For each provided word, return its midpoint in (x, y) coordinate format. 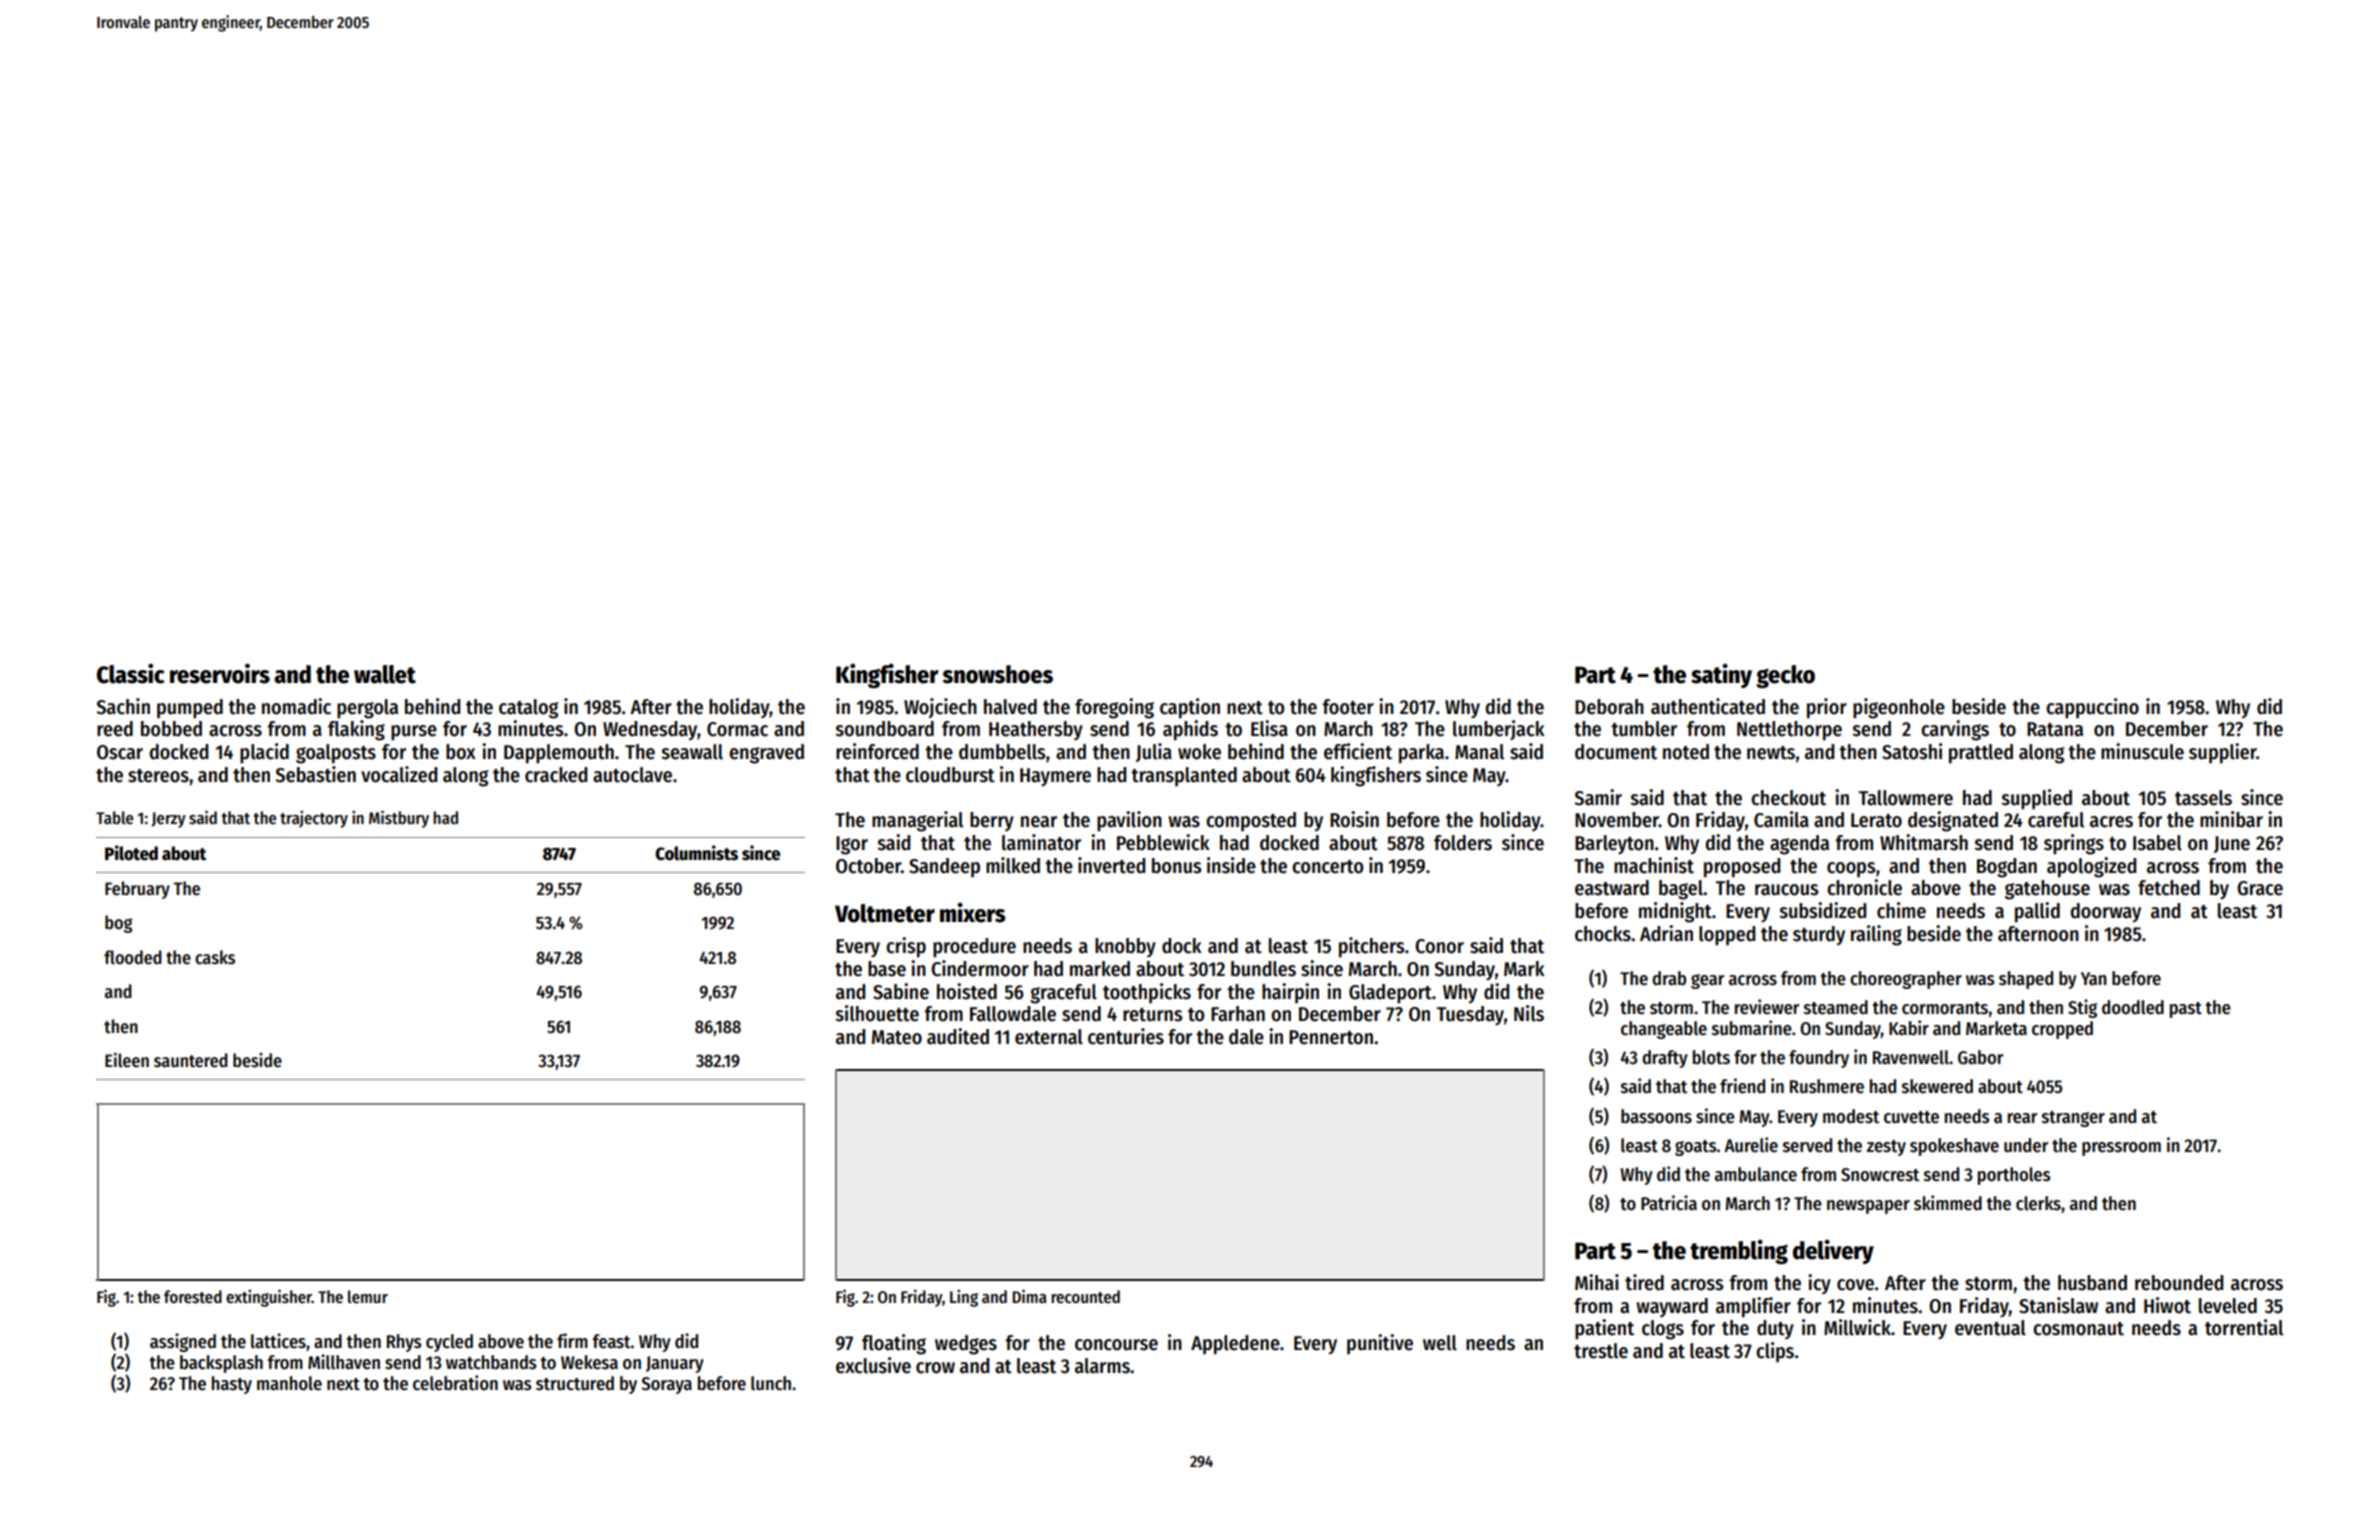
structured (575, 1383)
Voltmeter (885, 913)
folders (1463, 843)
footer (1348, 707)
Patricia (1669, 1203)
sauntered (191, 1060)
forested (193, 1297)
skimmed (1948, 1203)
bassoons (1656, 1116)
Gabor (1980, 1057)
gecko (1785, 676)
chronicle (1864, 887)
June (2232, 844)
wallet (385, 674)
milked (1013, 865)
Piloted (131, 853)
